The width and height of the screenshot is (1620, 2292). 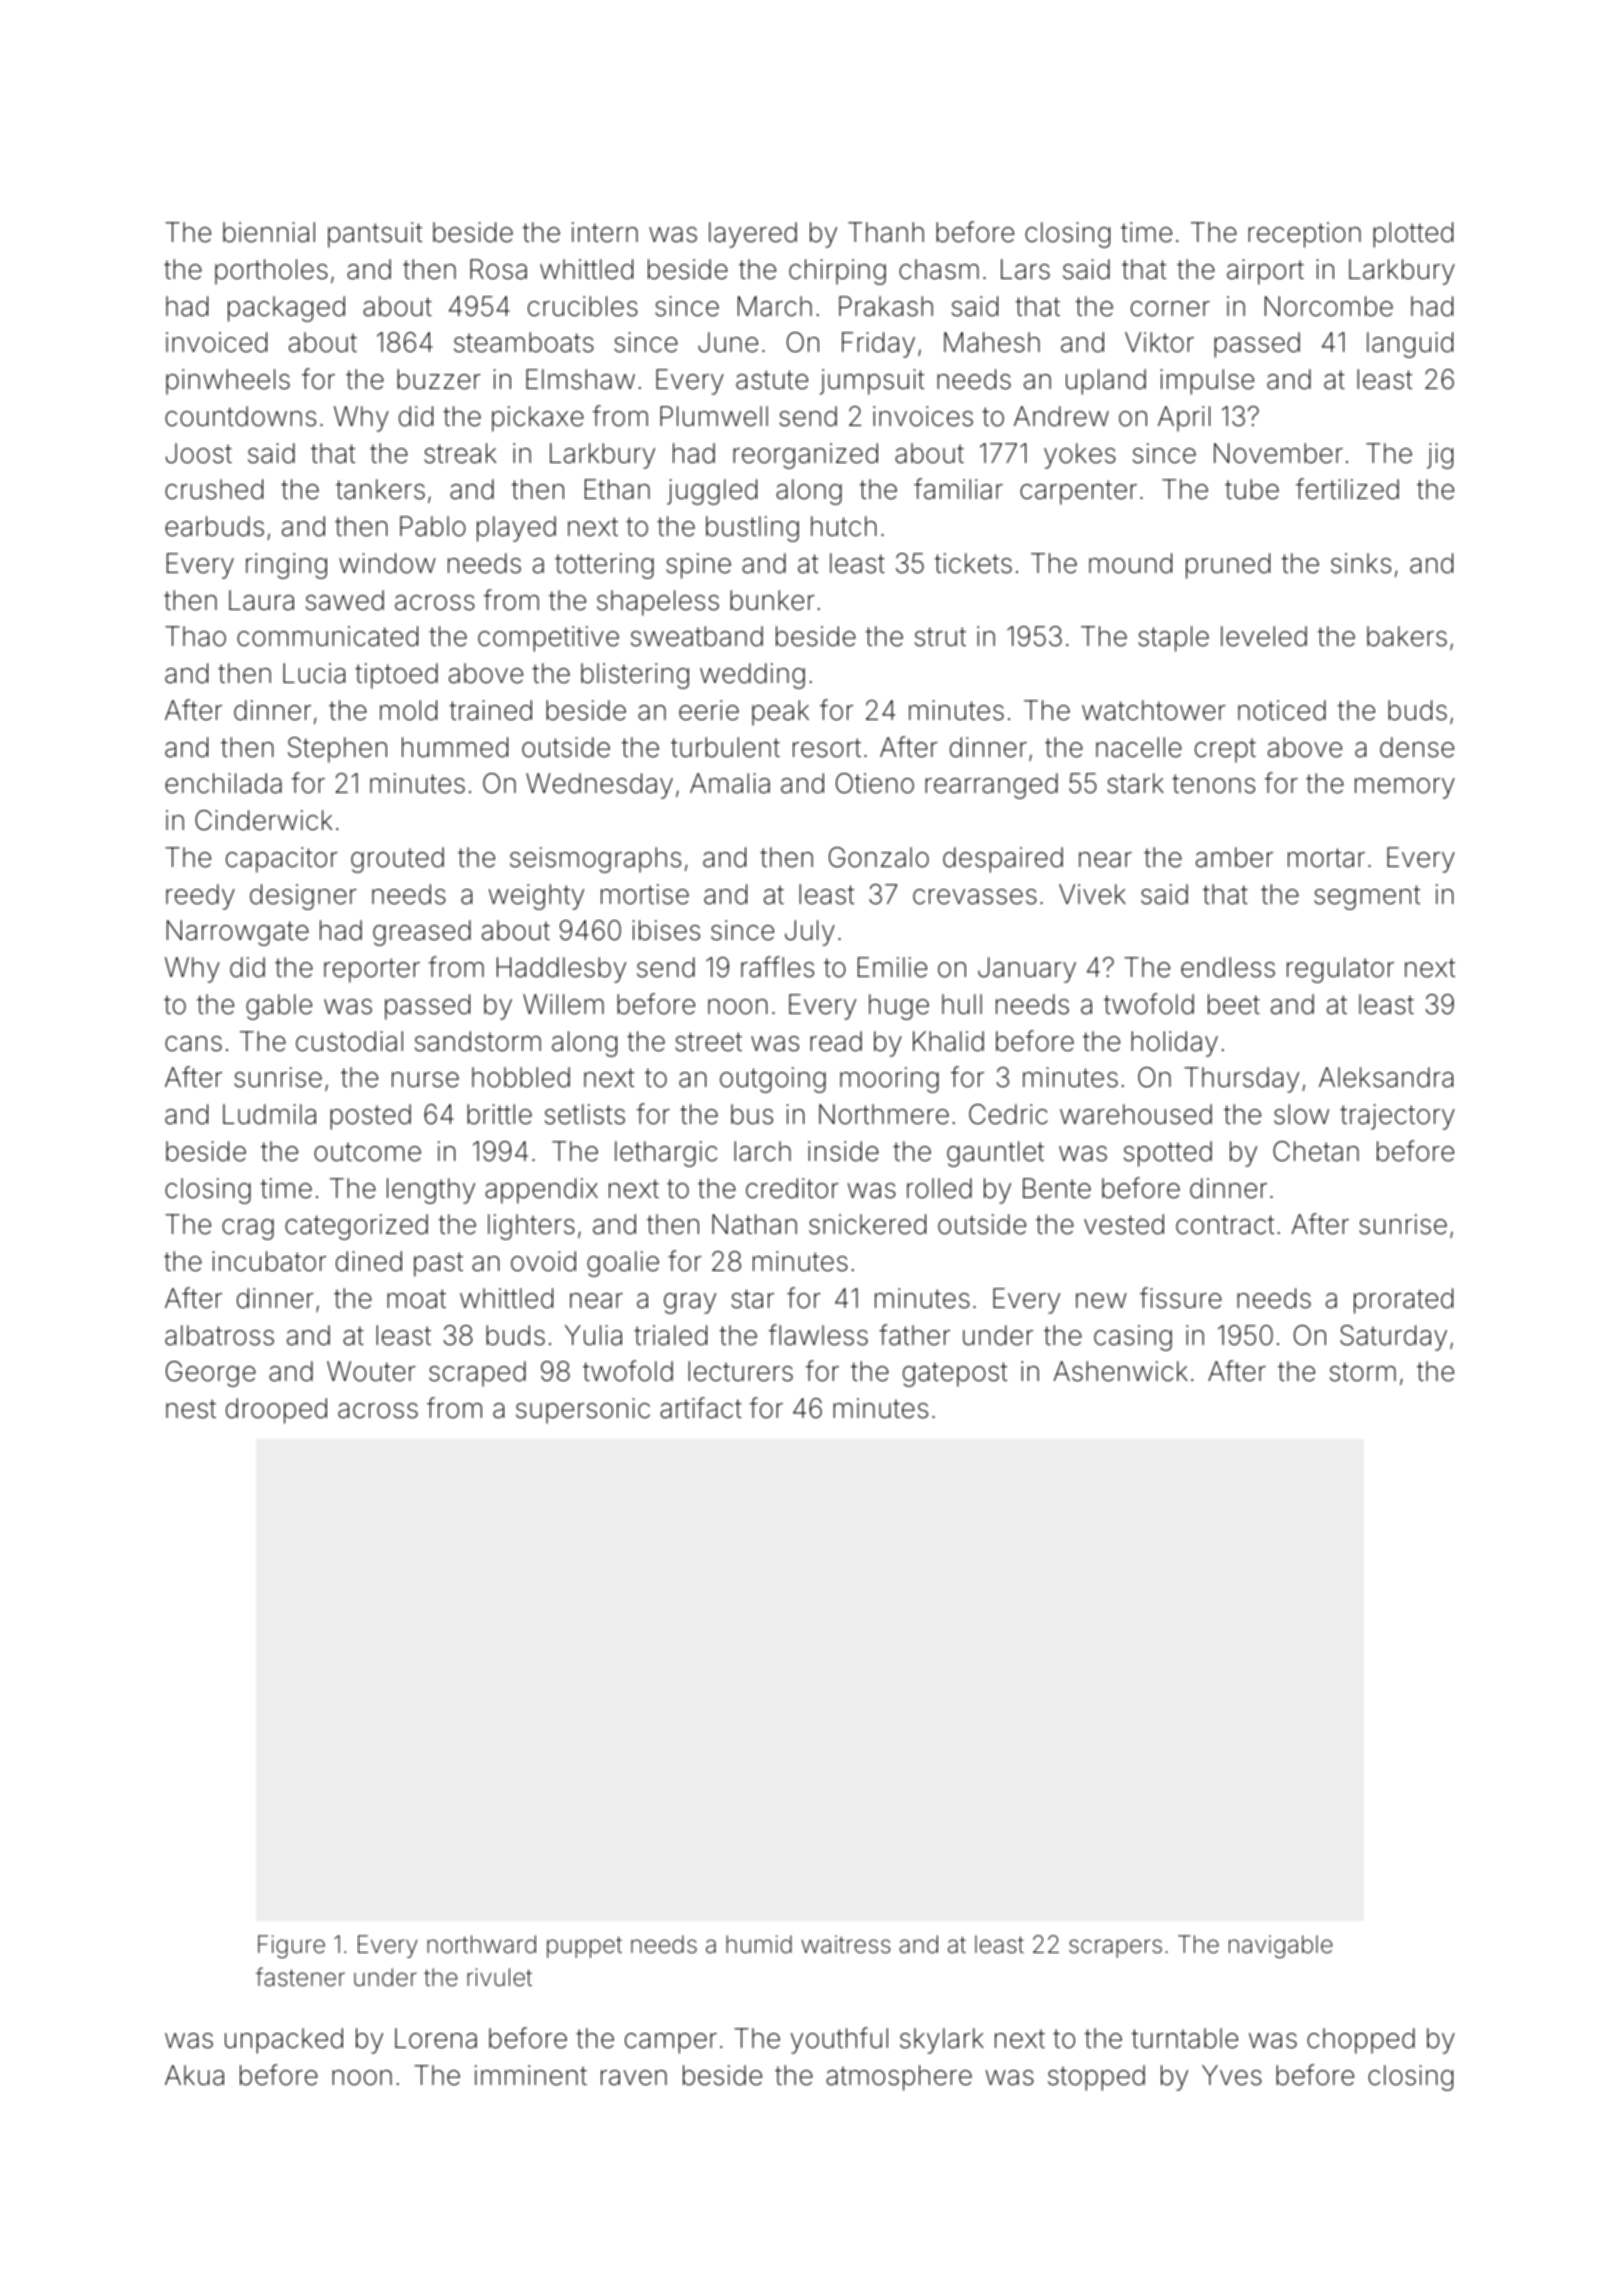 I want to click on Otieno, so click(x=875, y=783).
